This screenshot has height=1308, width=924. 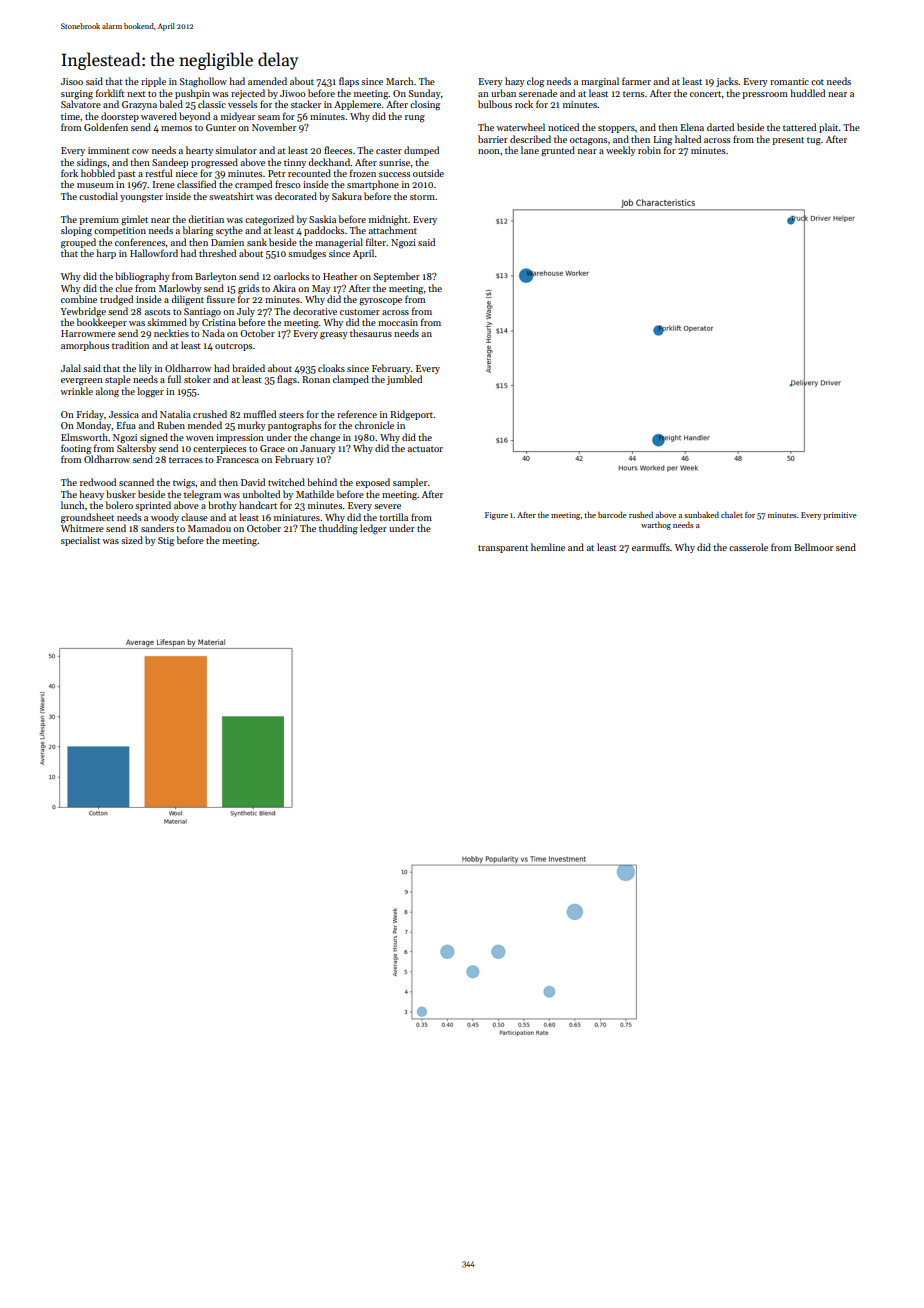 What do you see at coordinates (425, 105) in the screenshot?
I see `closing` at bounding box center [425, 105].
